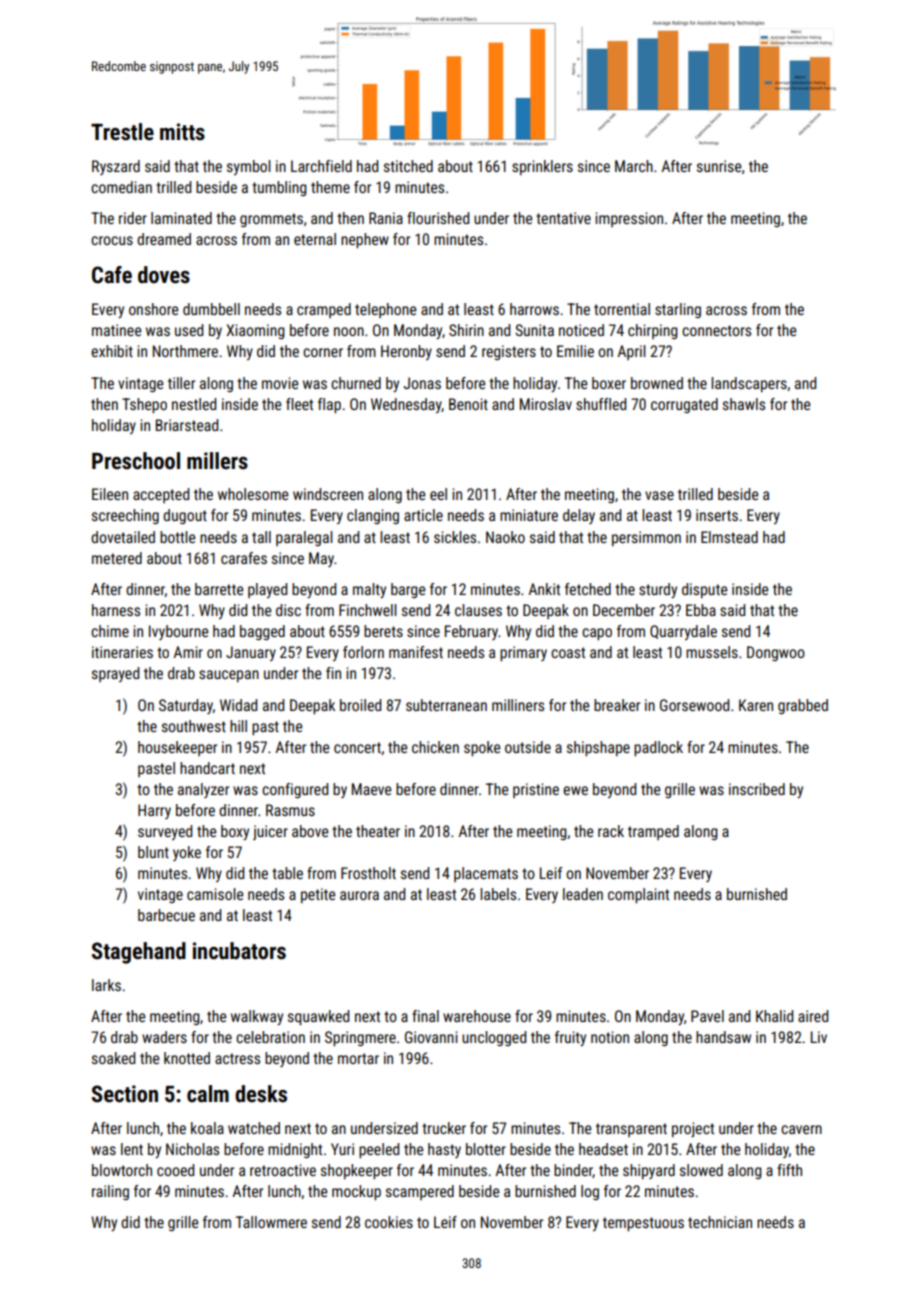  What do you see at coordinates (416, 652) in the screenshot?
I see `manifest` at bounding box center [416, 652].
